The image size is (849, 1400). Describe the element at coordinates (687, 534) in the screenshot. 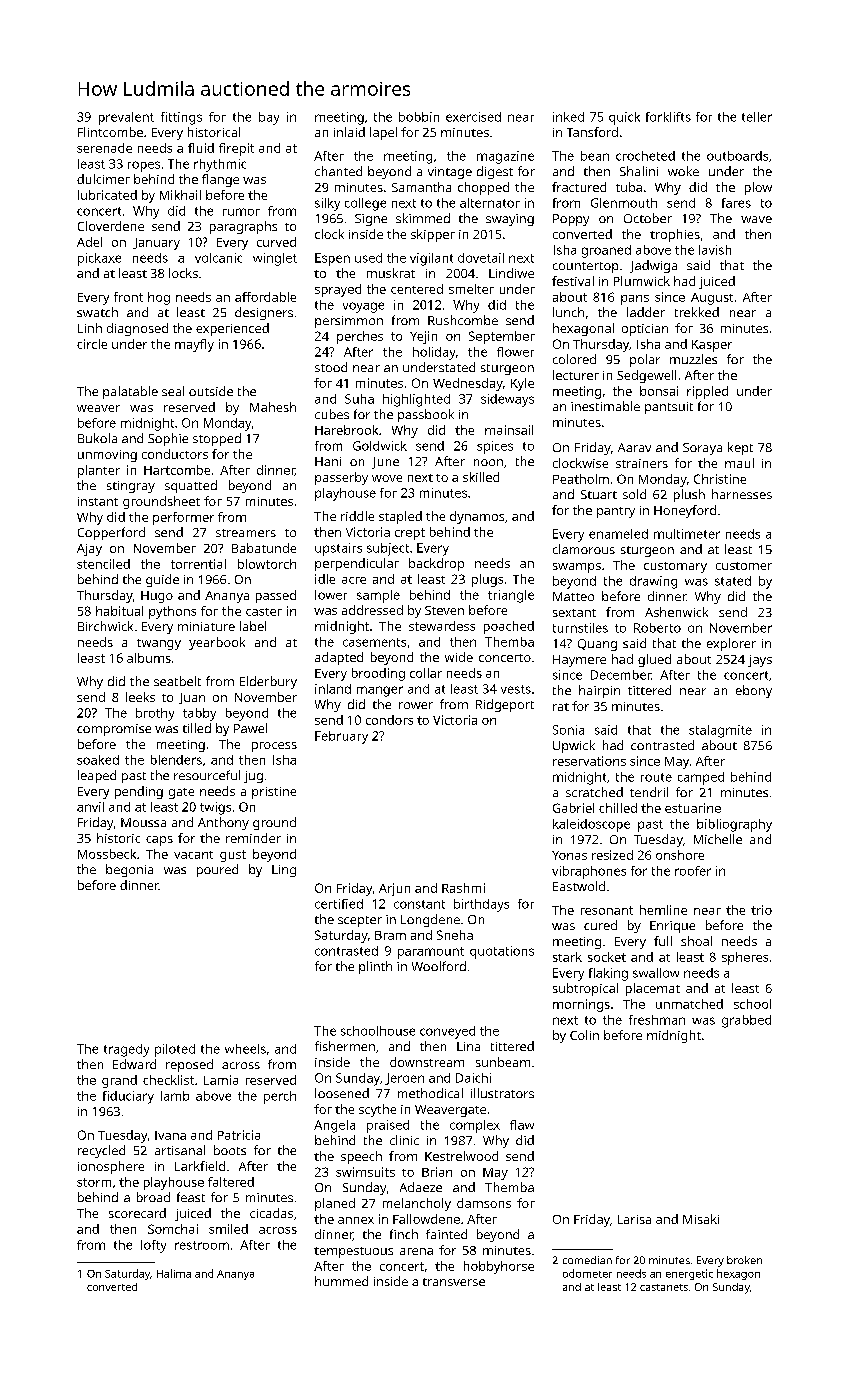

I see `multimeter` at that location.
